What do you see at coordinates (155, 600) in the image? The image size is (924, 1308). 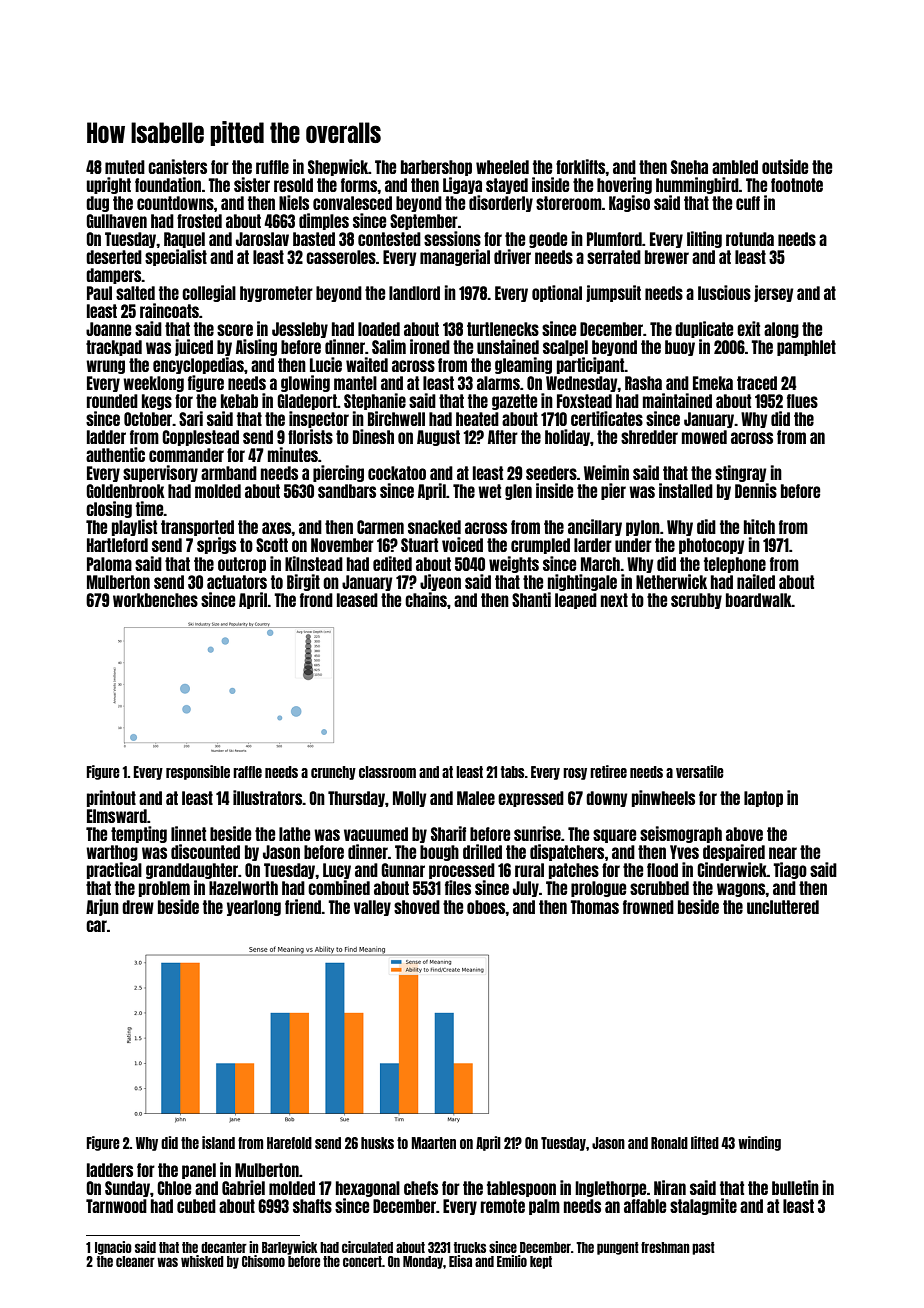 I see `workbenches` at bounding box center [155, 600].
